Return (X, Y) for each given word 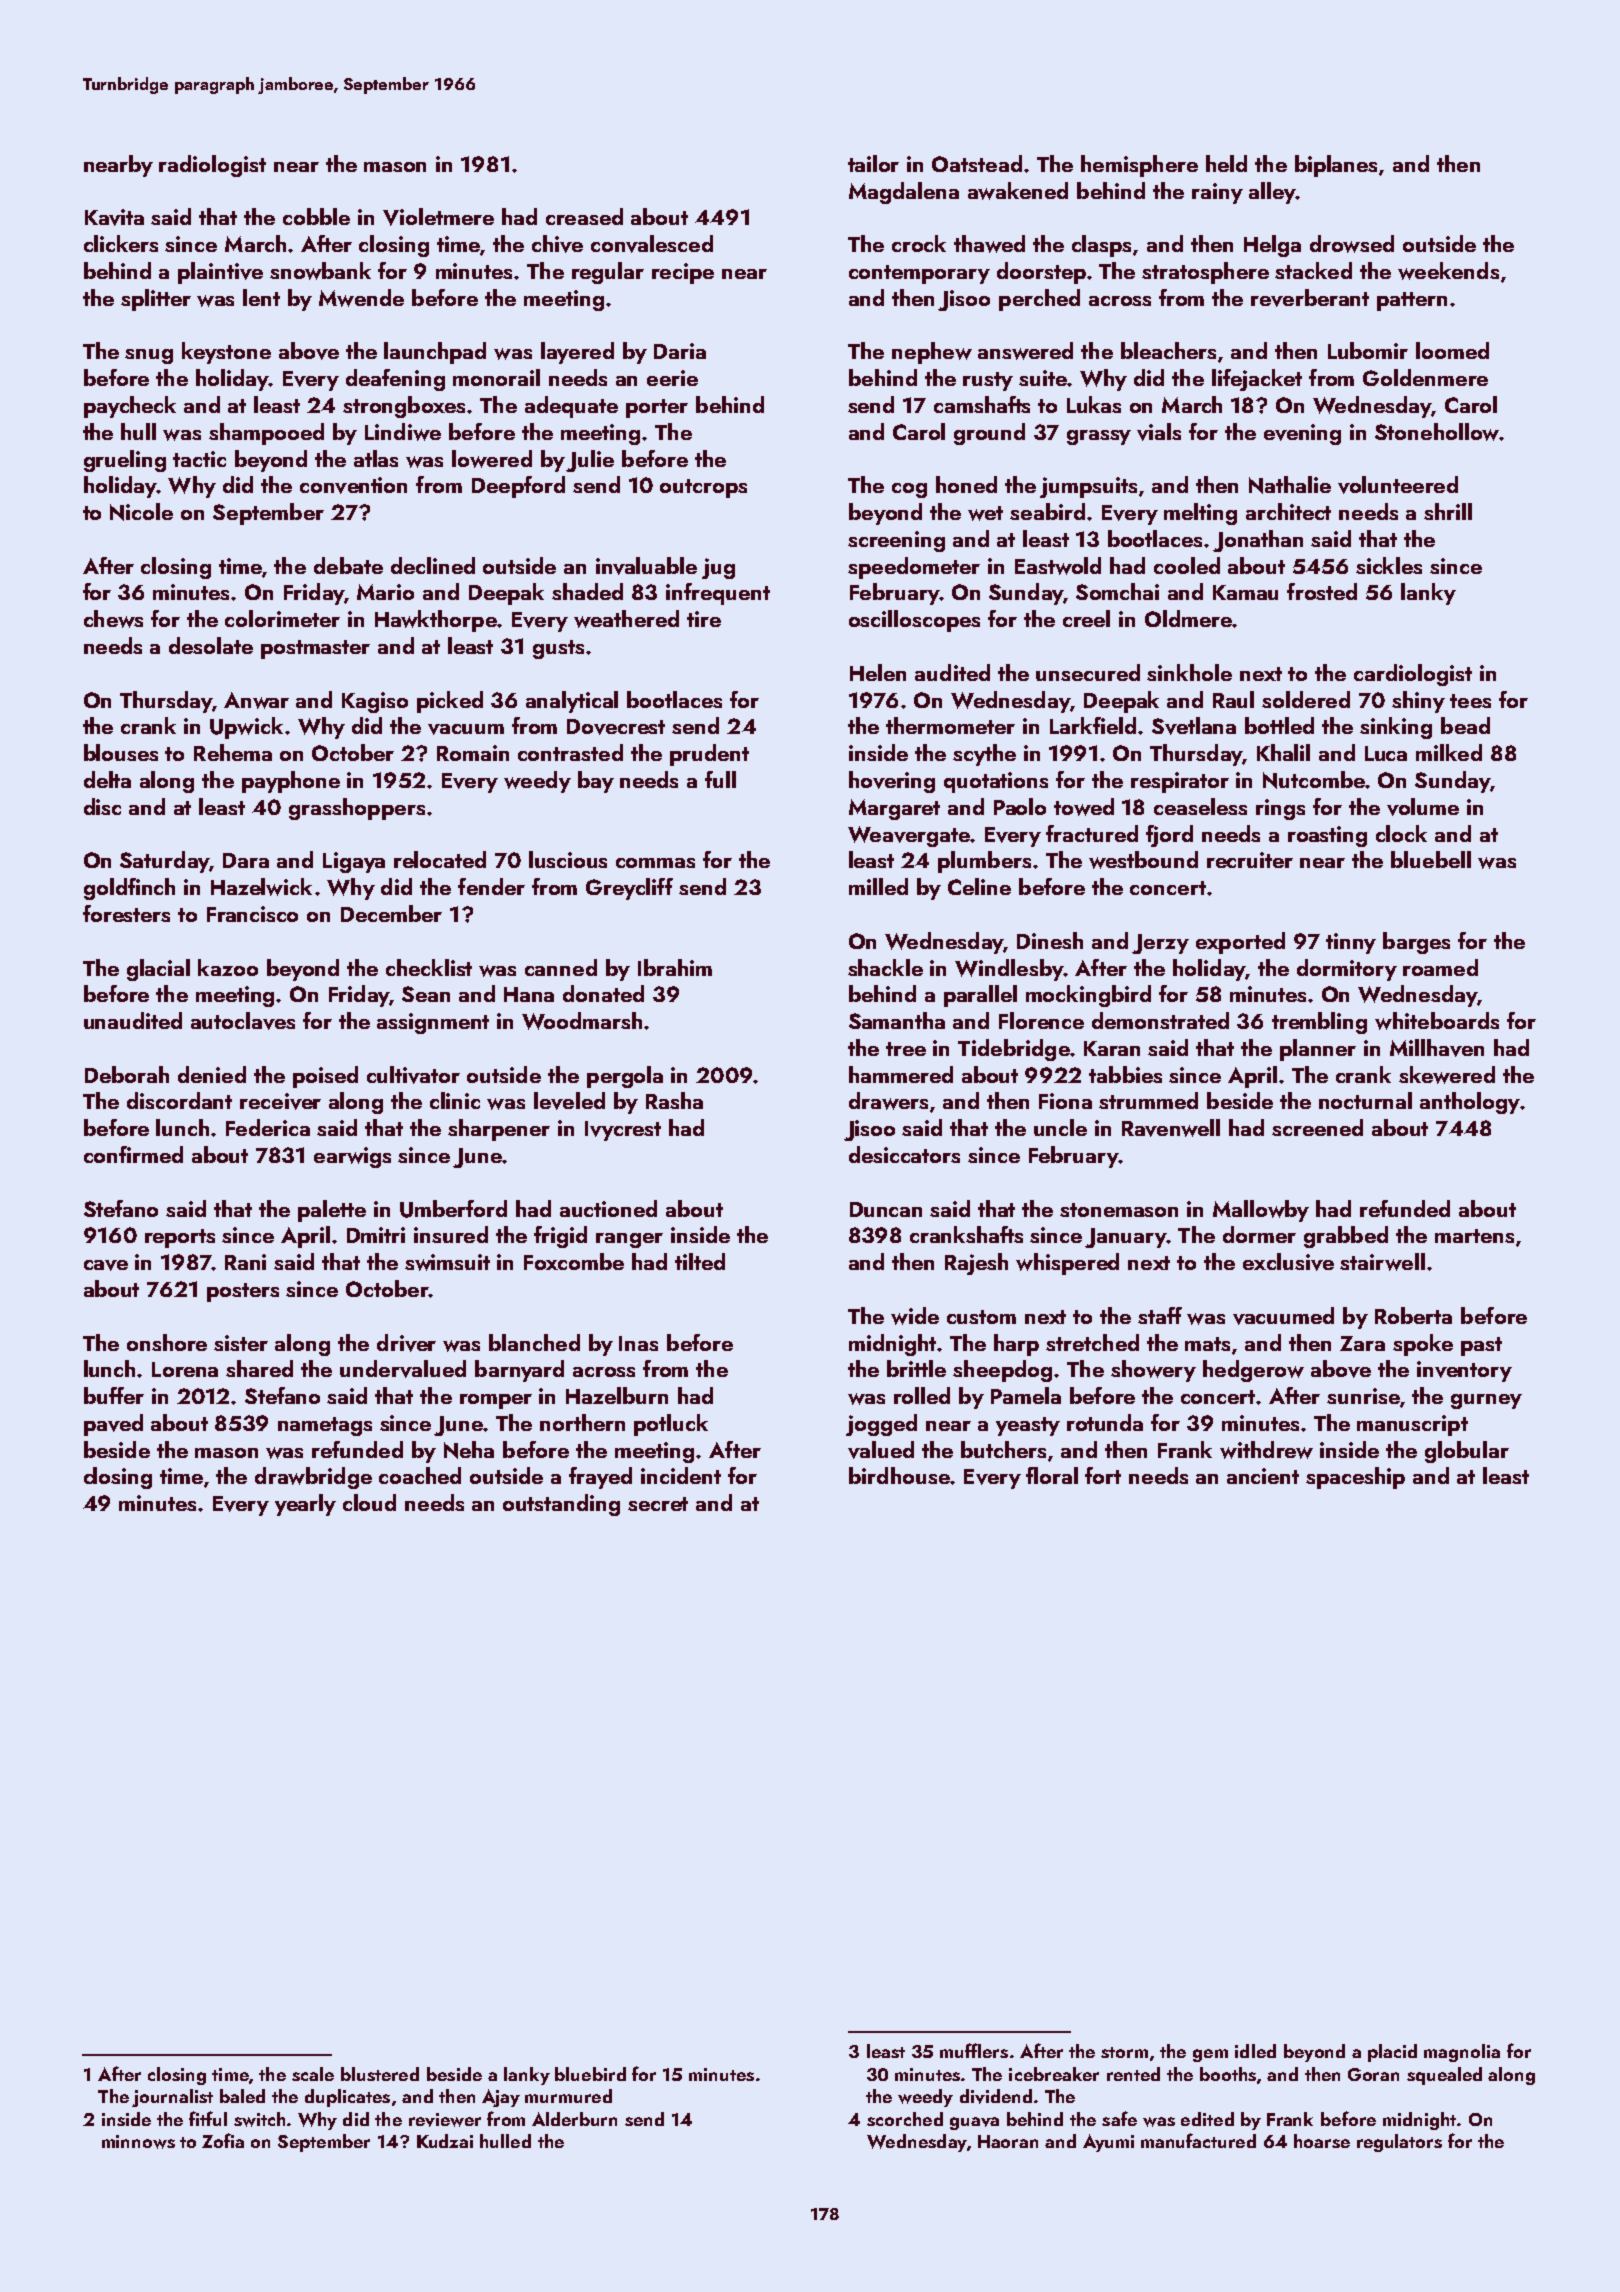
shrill (1448, 511)
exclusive (1288, 1262)
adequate (571, 407)
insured (451, 1234)
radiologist (212, 166)
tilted (700, 1261)
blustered (380, 2074)
